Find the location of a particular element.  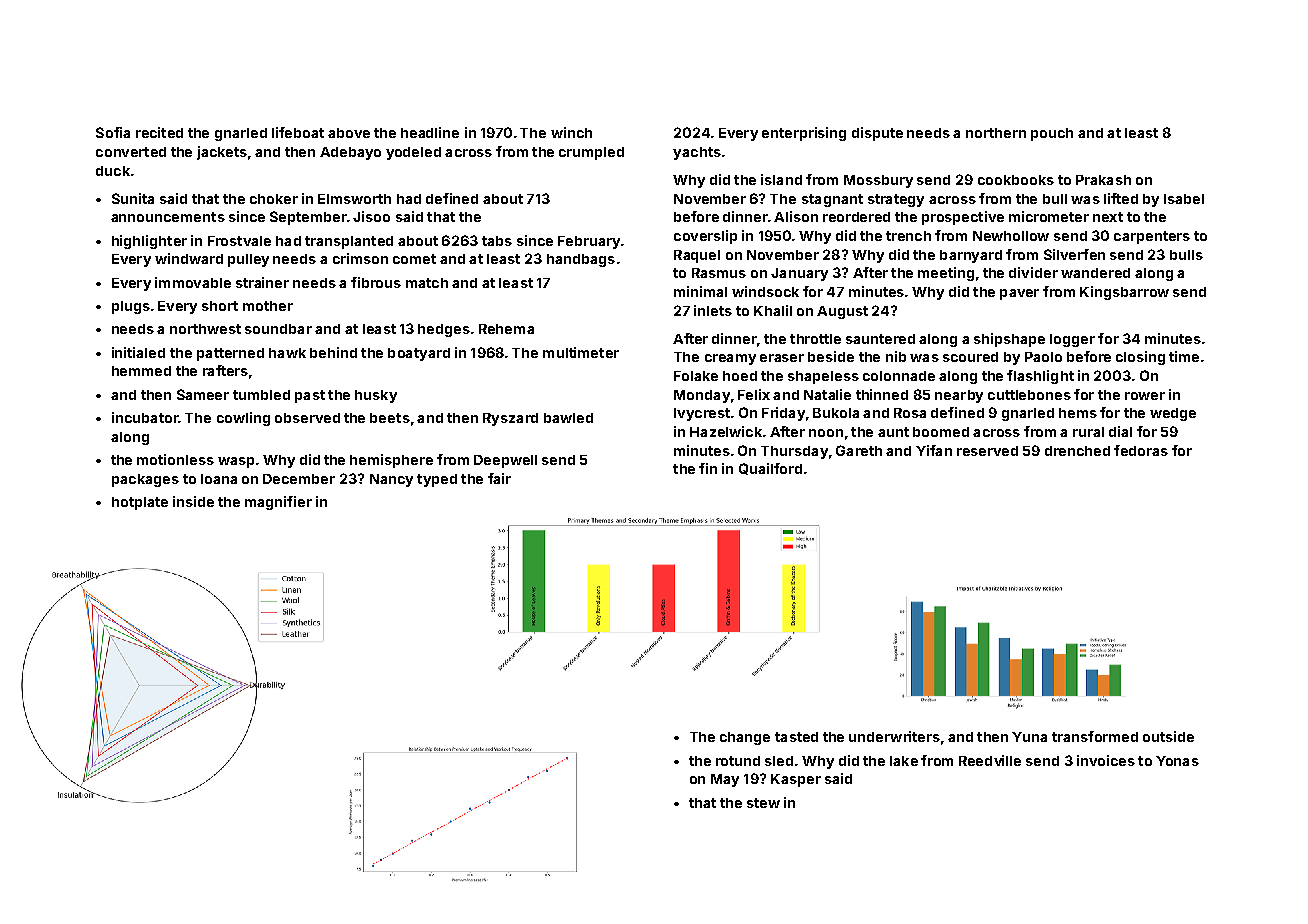

patterned is located at coordinates (230, 354).
